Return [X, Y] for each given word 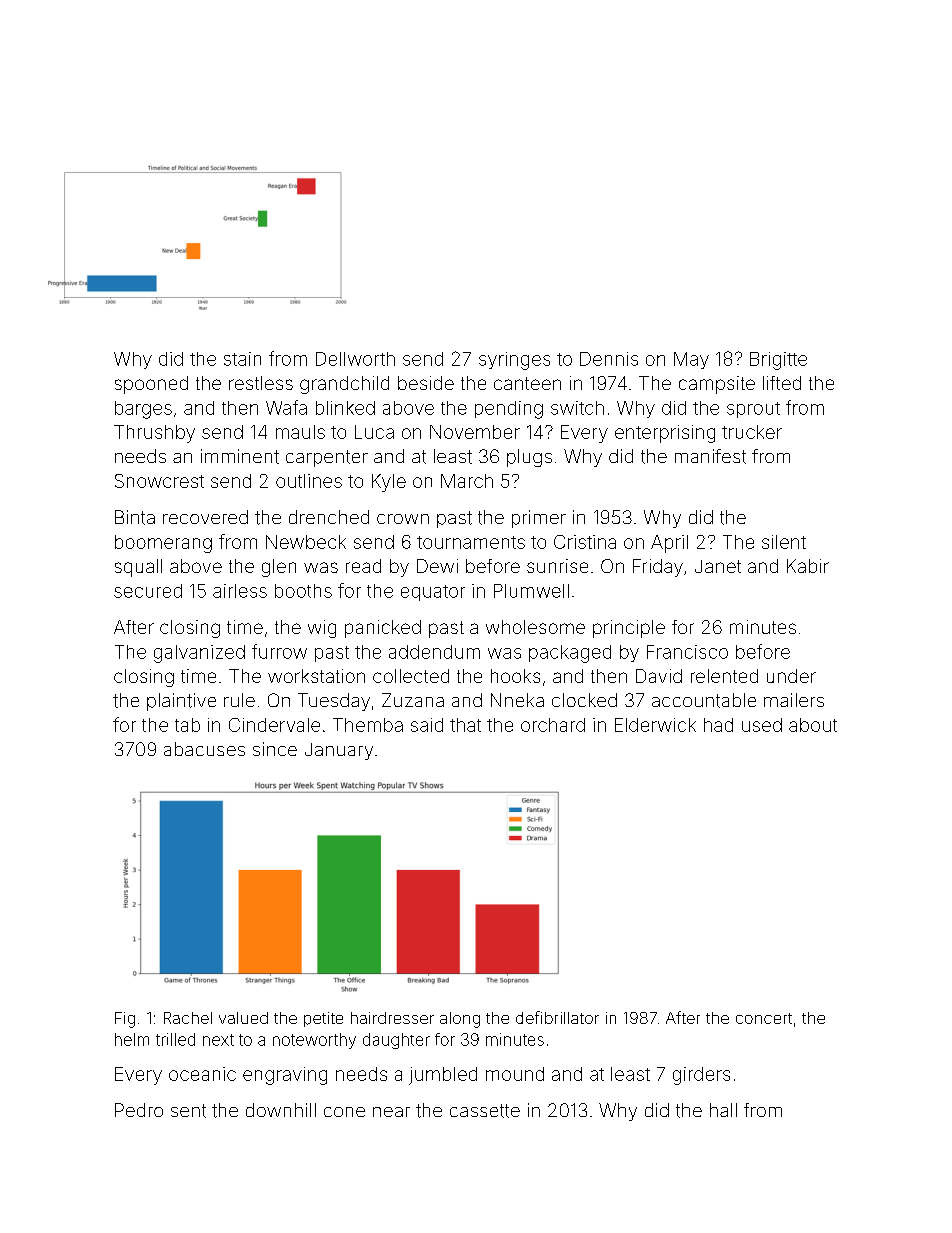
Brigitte [778, 361]
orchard [553, 725]
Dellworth [355, 359]
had [718, 725]
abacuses [204, 749]
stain [242, 359]
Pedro [139, 1110]
